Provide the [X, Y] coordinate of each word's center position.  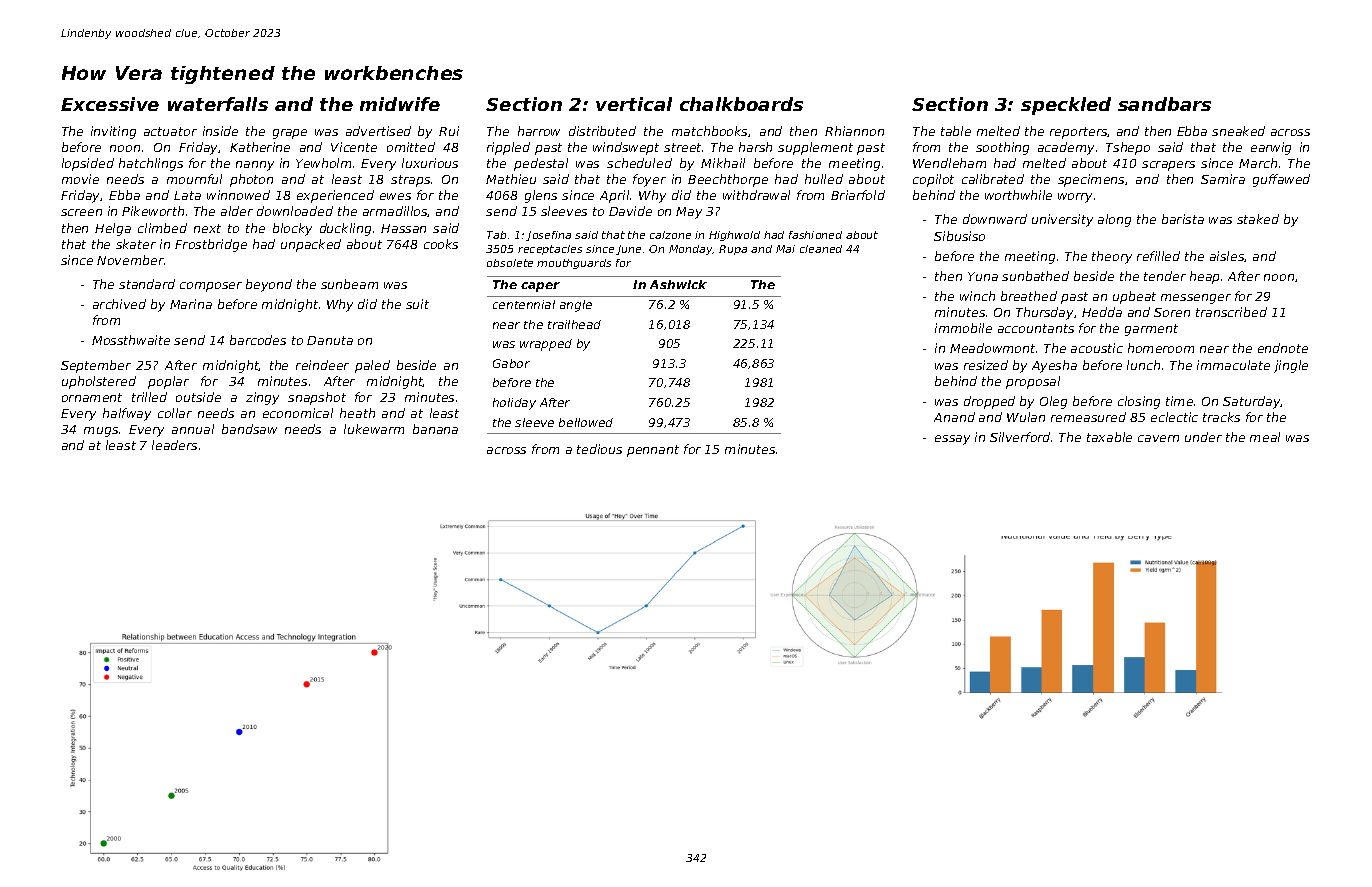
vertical [634, 104]
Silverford [1020, 437]
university [1062, 220]
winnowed [238, 195]
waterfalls [218, 104]
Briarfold [858, 195]
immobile [963, 328]
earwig [1271, 148]
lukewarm [374, 429]
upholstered [99, 382]
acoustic [1097, 348]
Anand [954, 417]
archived [119, 304]
